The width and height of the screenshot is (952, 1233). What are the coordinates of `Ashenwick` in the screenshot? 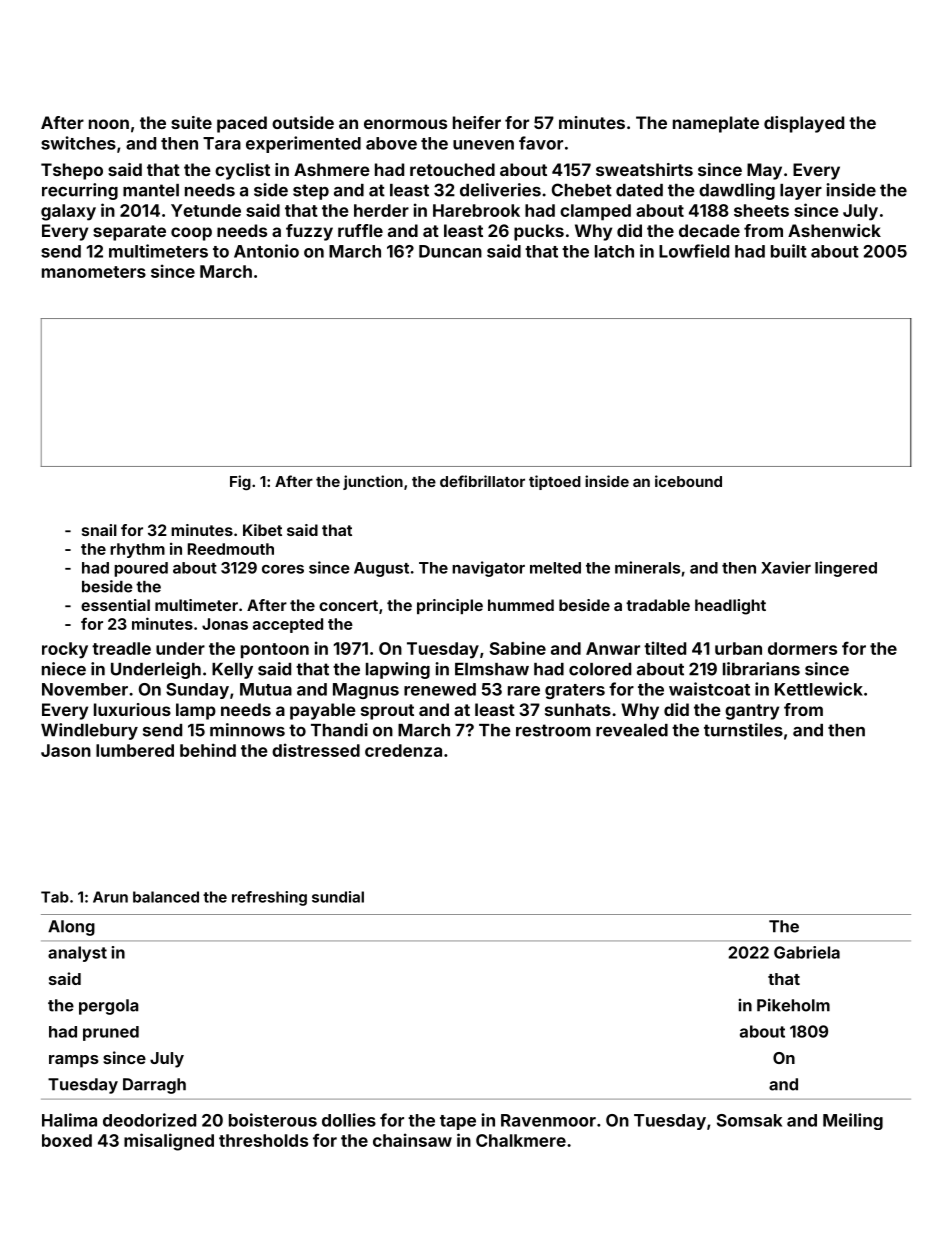 It's located at (834, 230).
